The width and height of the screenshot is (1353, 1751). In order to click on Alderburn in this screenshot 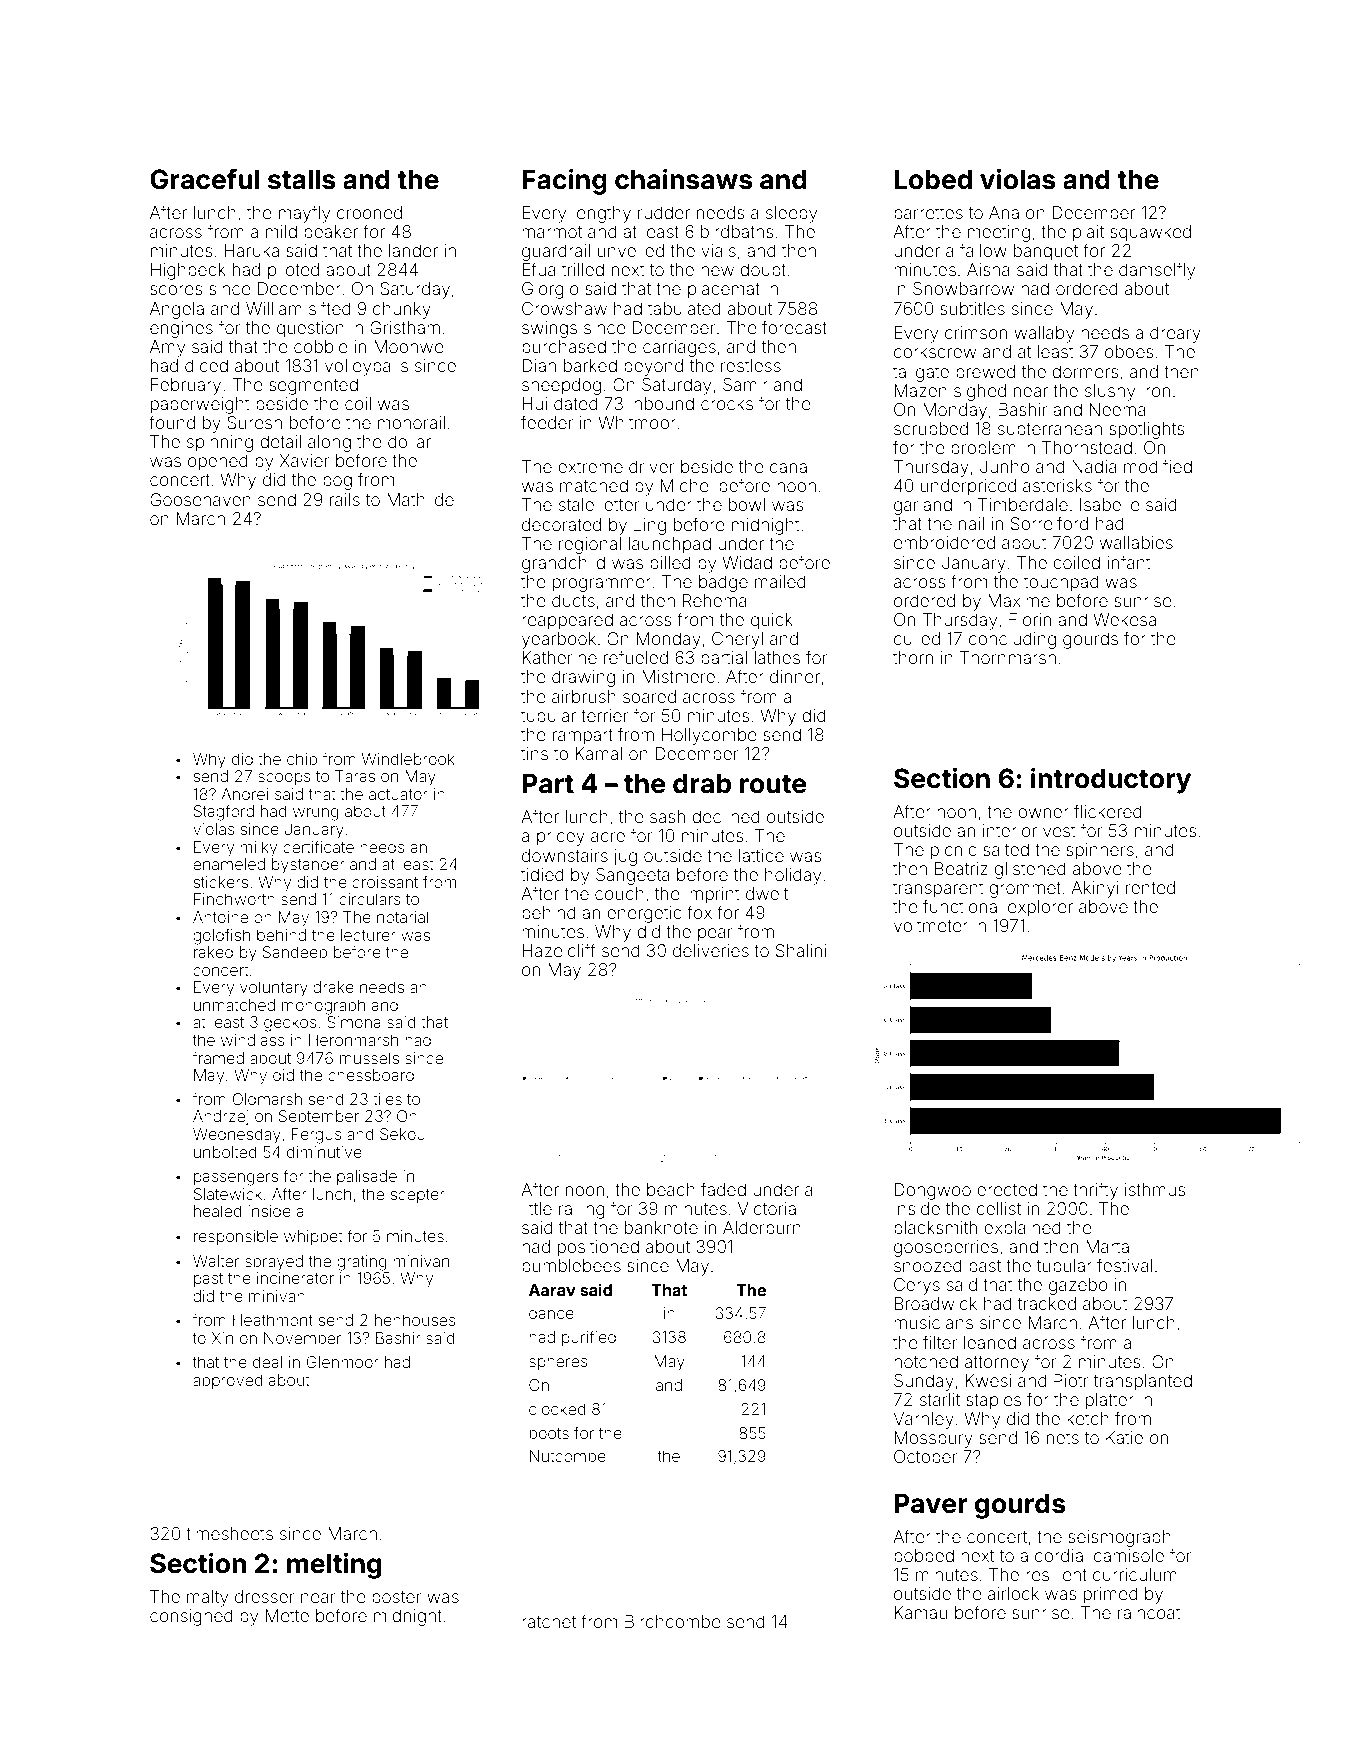, I will do `click(762, 1227)`.
